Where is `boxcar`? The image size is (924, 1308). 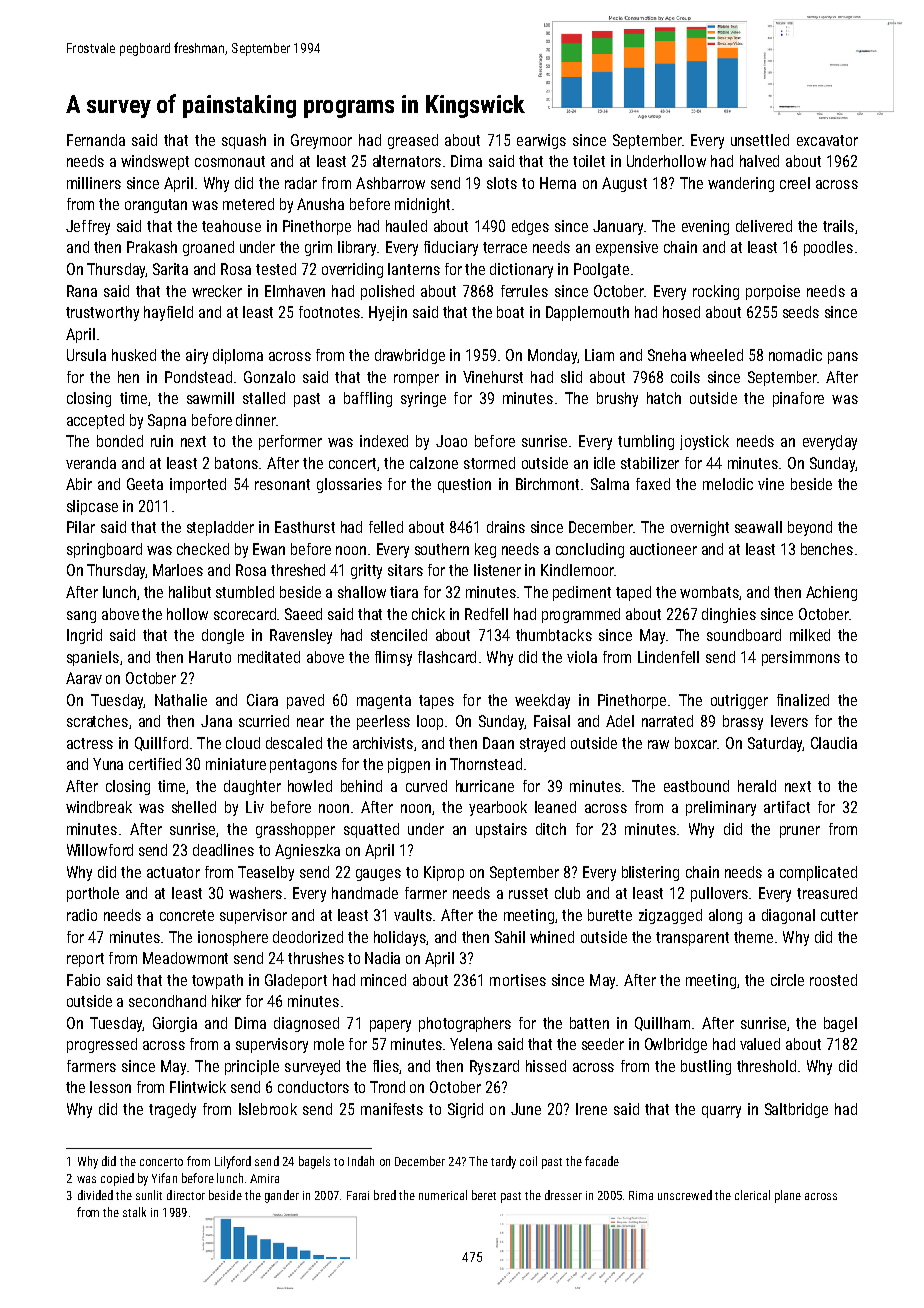
boxcar is located at coordinates (696, 743).
